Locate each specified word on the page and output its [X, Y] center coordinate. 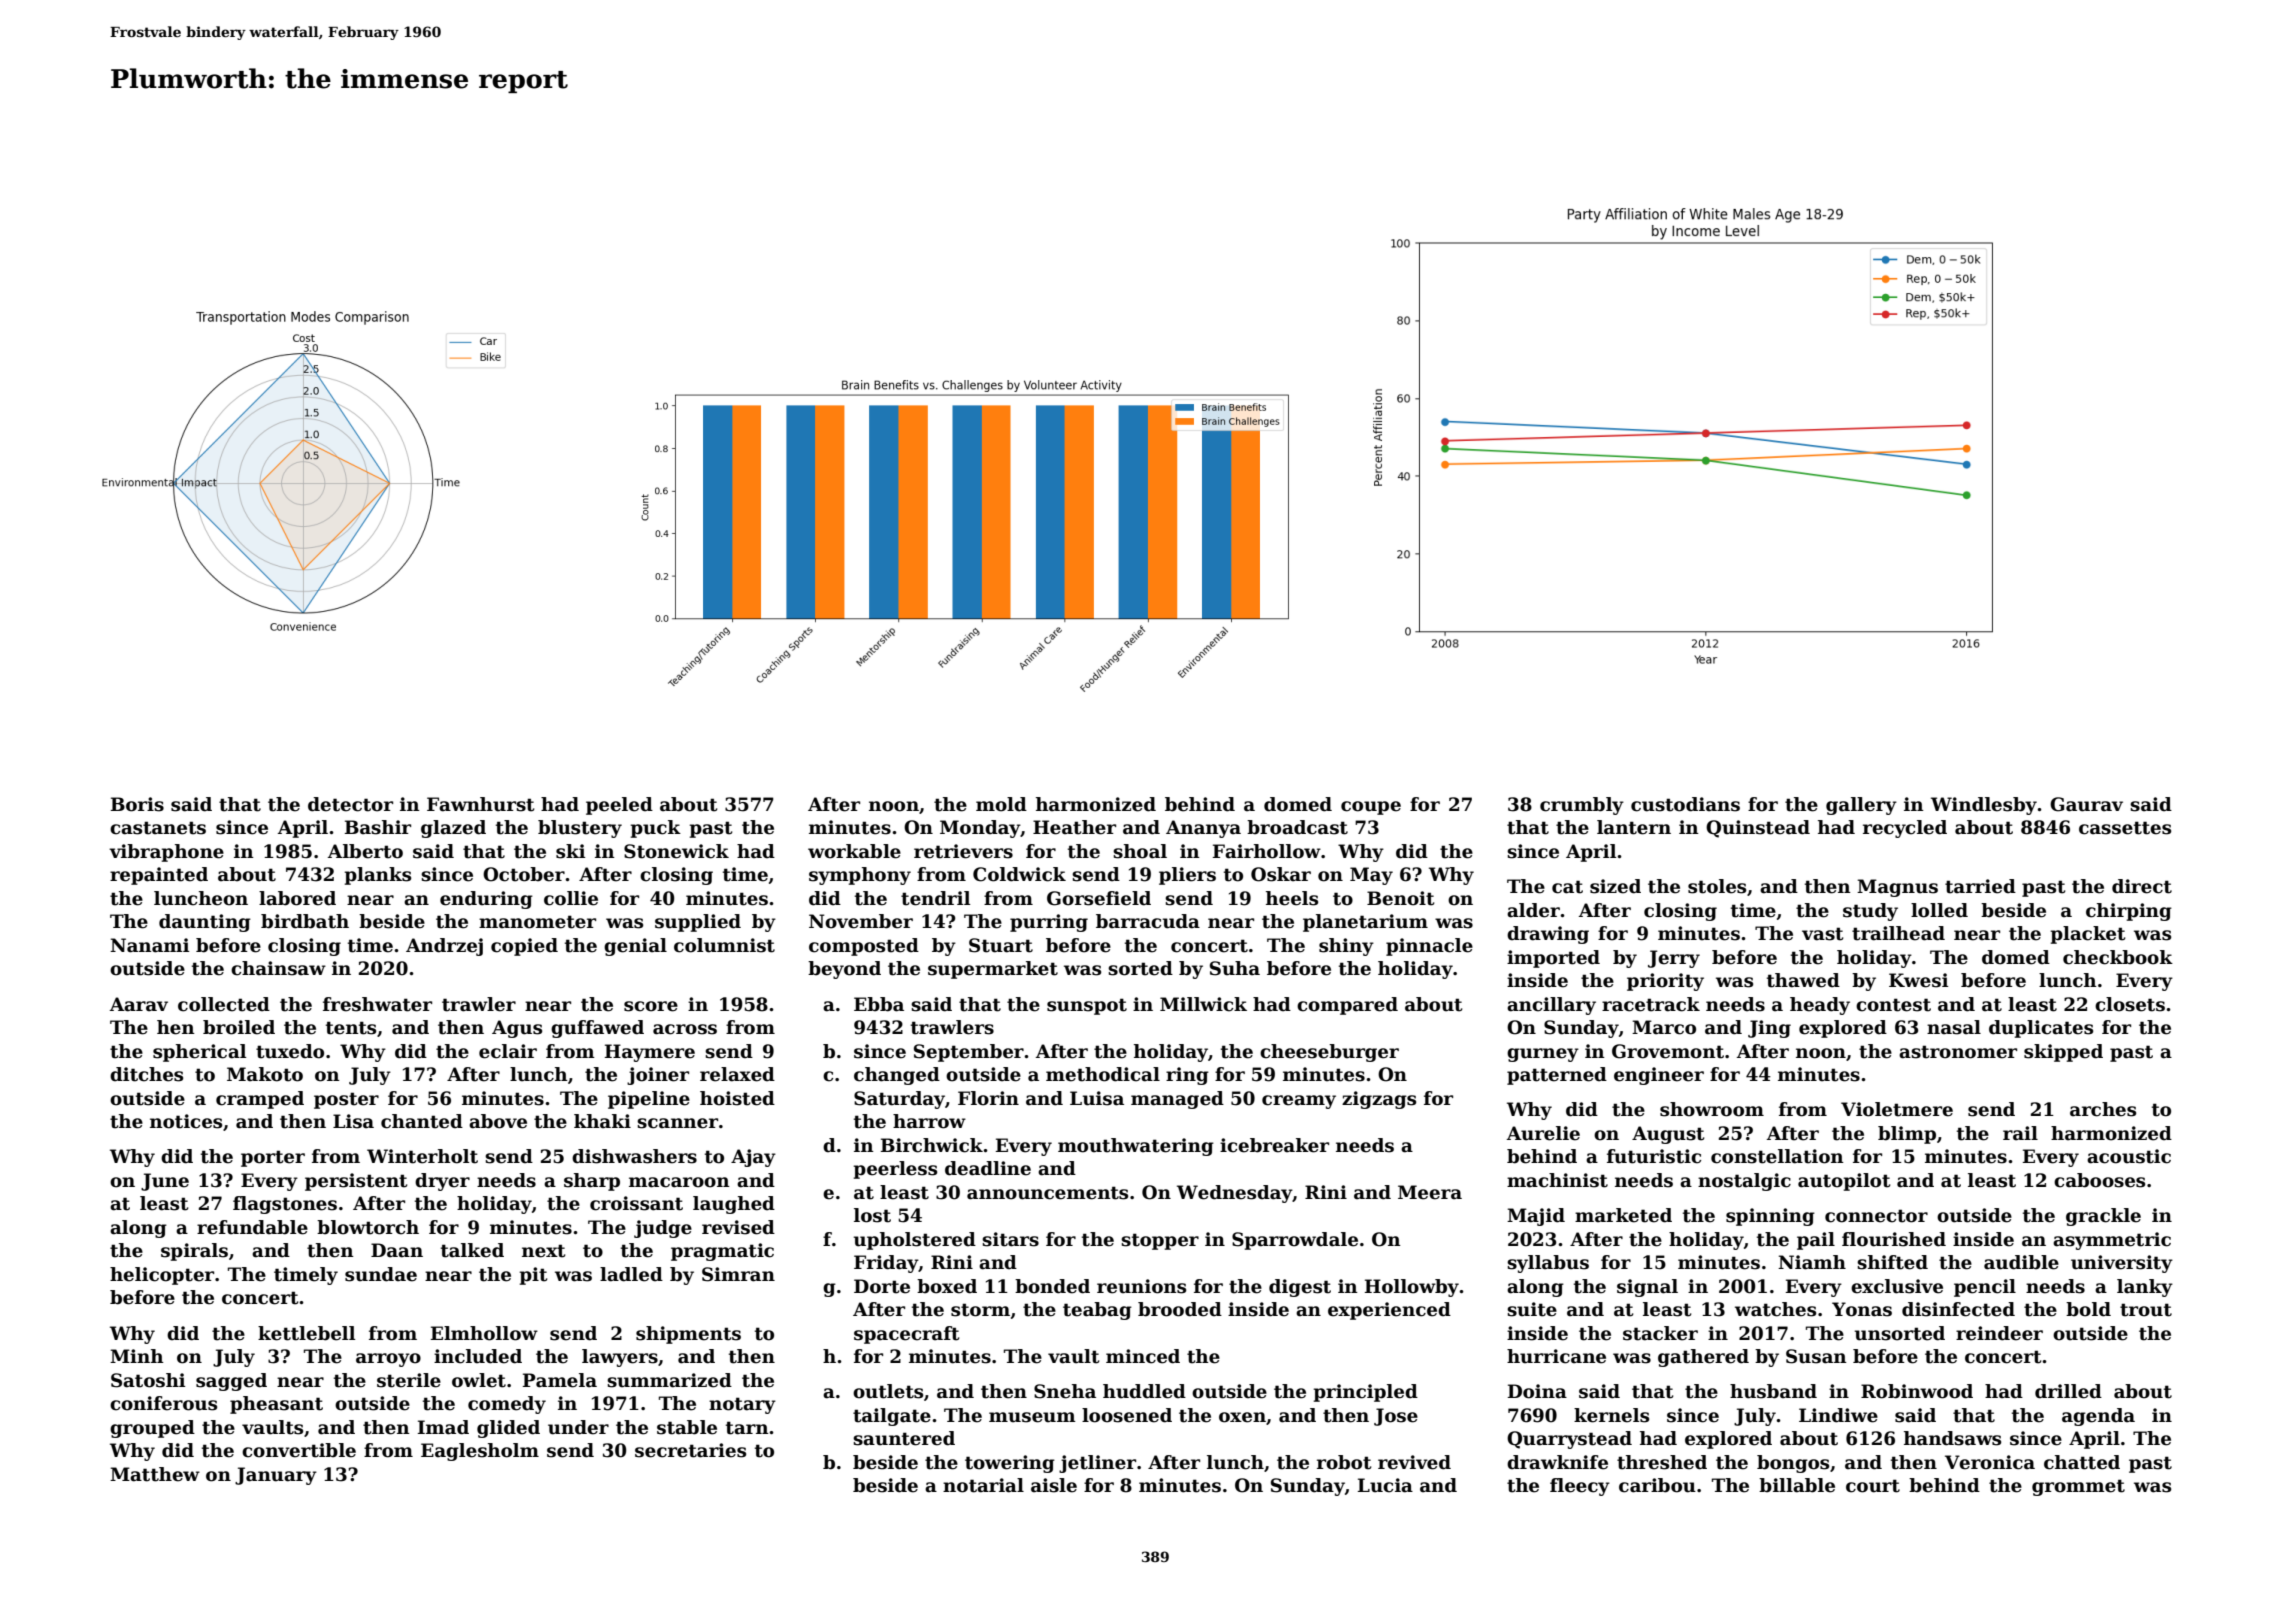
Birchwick [932, 1145]
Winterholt [422, 1156]
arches [2103, 1109]
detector [350, 804]
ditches [146, 1074]
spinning [1770, 1217]
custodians [1685, 804]
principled [1366, 1393]
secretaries [690, 1450]
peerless [895, 1170]
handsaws [1952, 1438]
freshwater [377, 1004]
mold [1001, 804]
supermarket [993, 970]
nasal [1954, 1027]
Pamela [560, 1380]
